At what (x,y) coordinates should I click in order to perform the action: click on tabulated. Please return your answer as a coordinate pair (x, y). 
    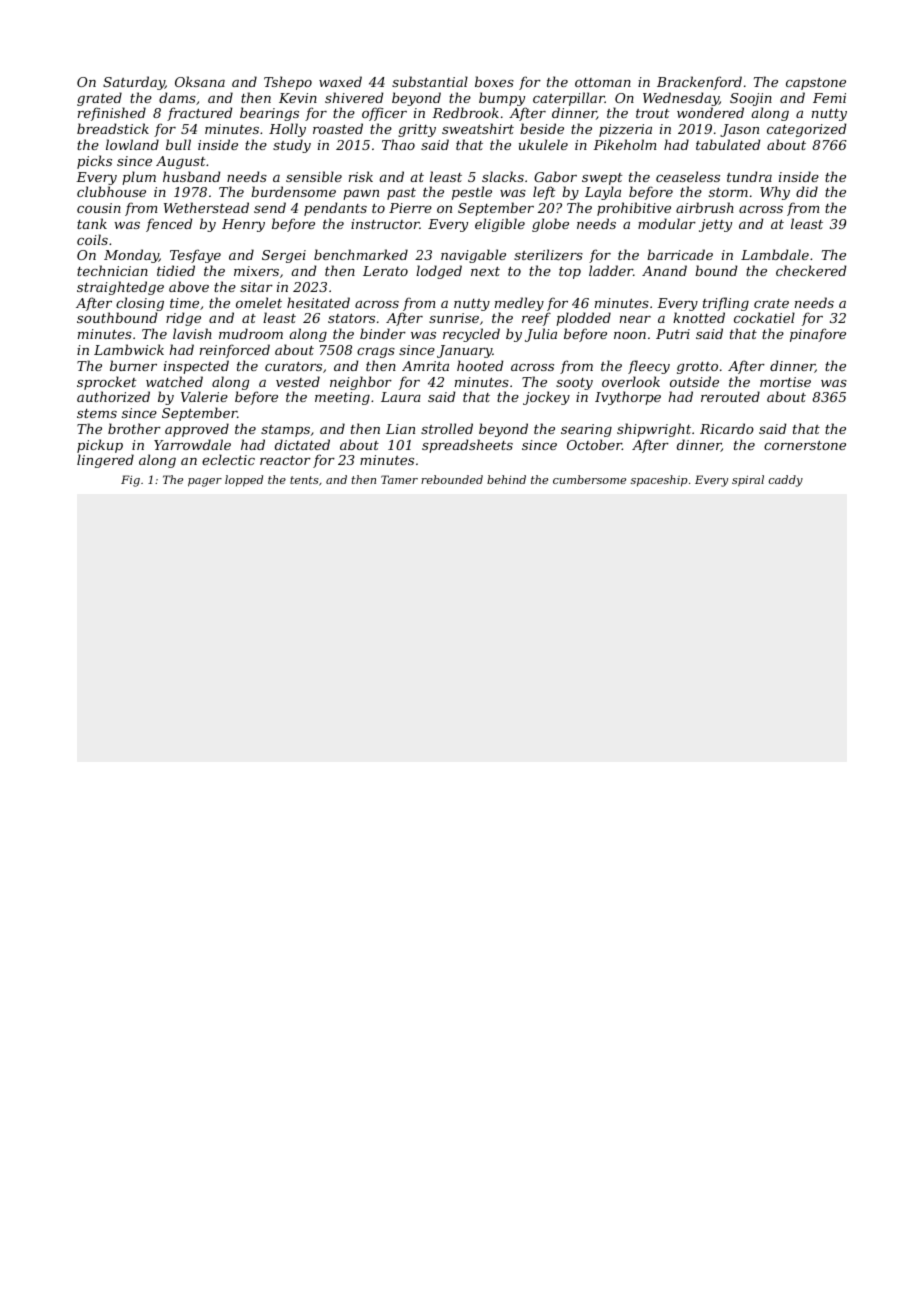
    Looking at the image, I should click on (728, 144).
